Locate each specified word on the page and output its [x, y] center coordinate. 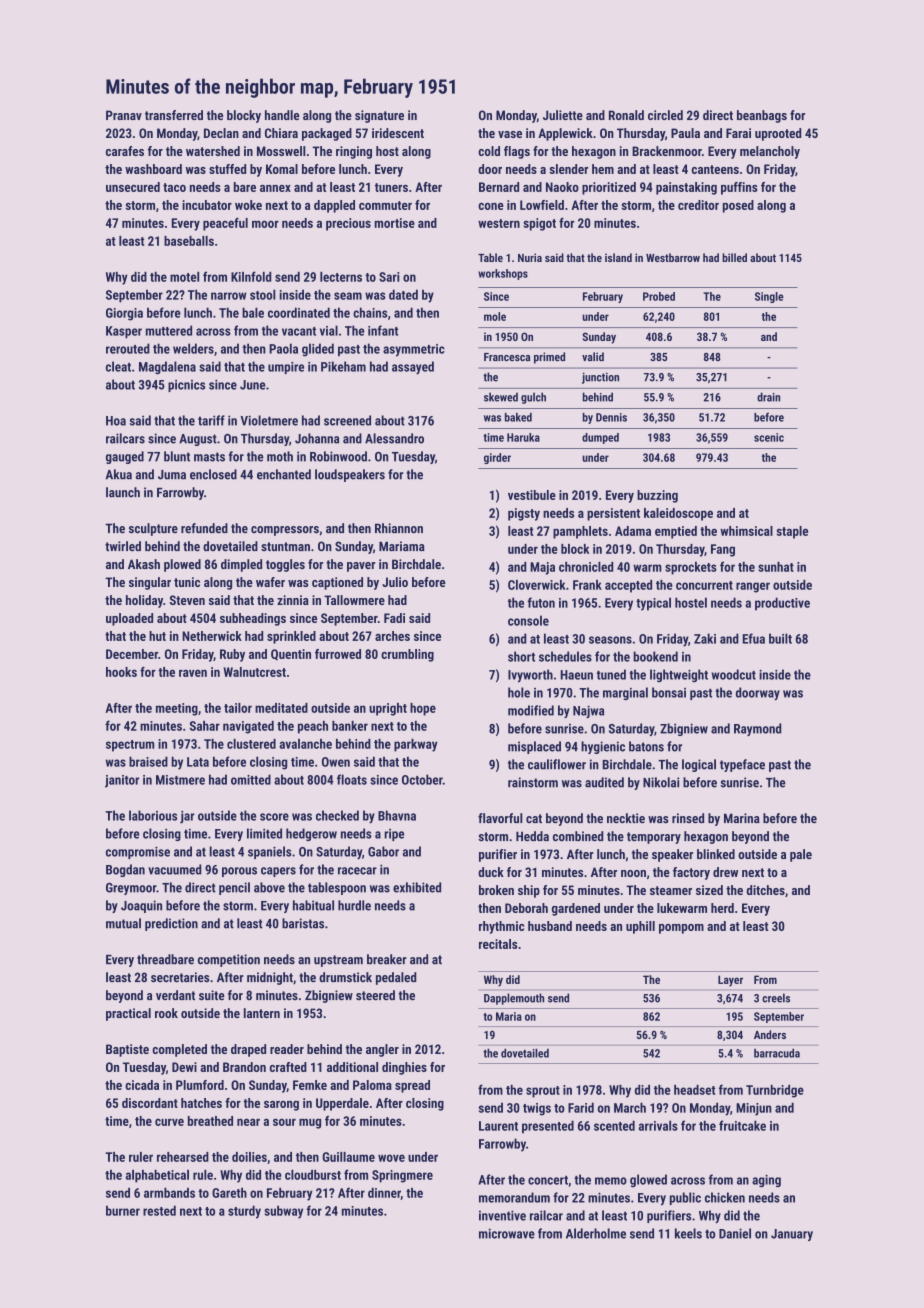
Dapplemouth [514, 999]
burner [123, 1210]
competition [229, 960]
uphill [640, 927]
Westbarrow [673, 257]
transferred [174, 115]
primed [549, 358]
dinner [384, 1194]
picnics [186, 386]
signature [379, 116]
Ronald [626, 115]
